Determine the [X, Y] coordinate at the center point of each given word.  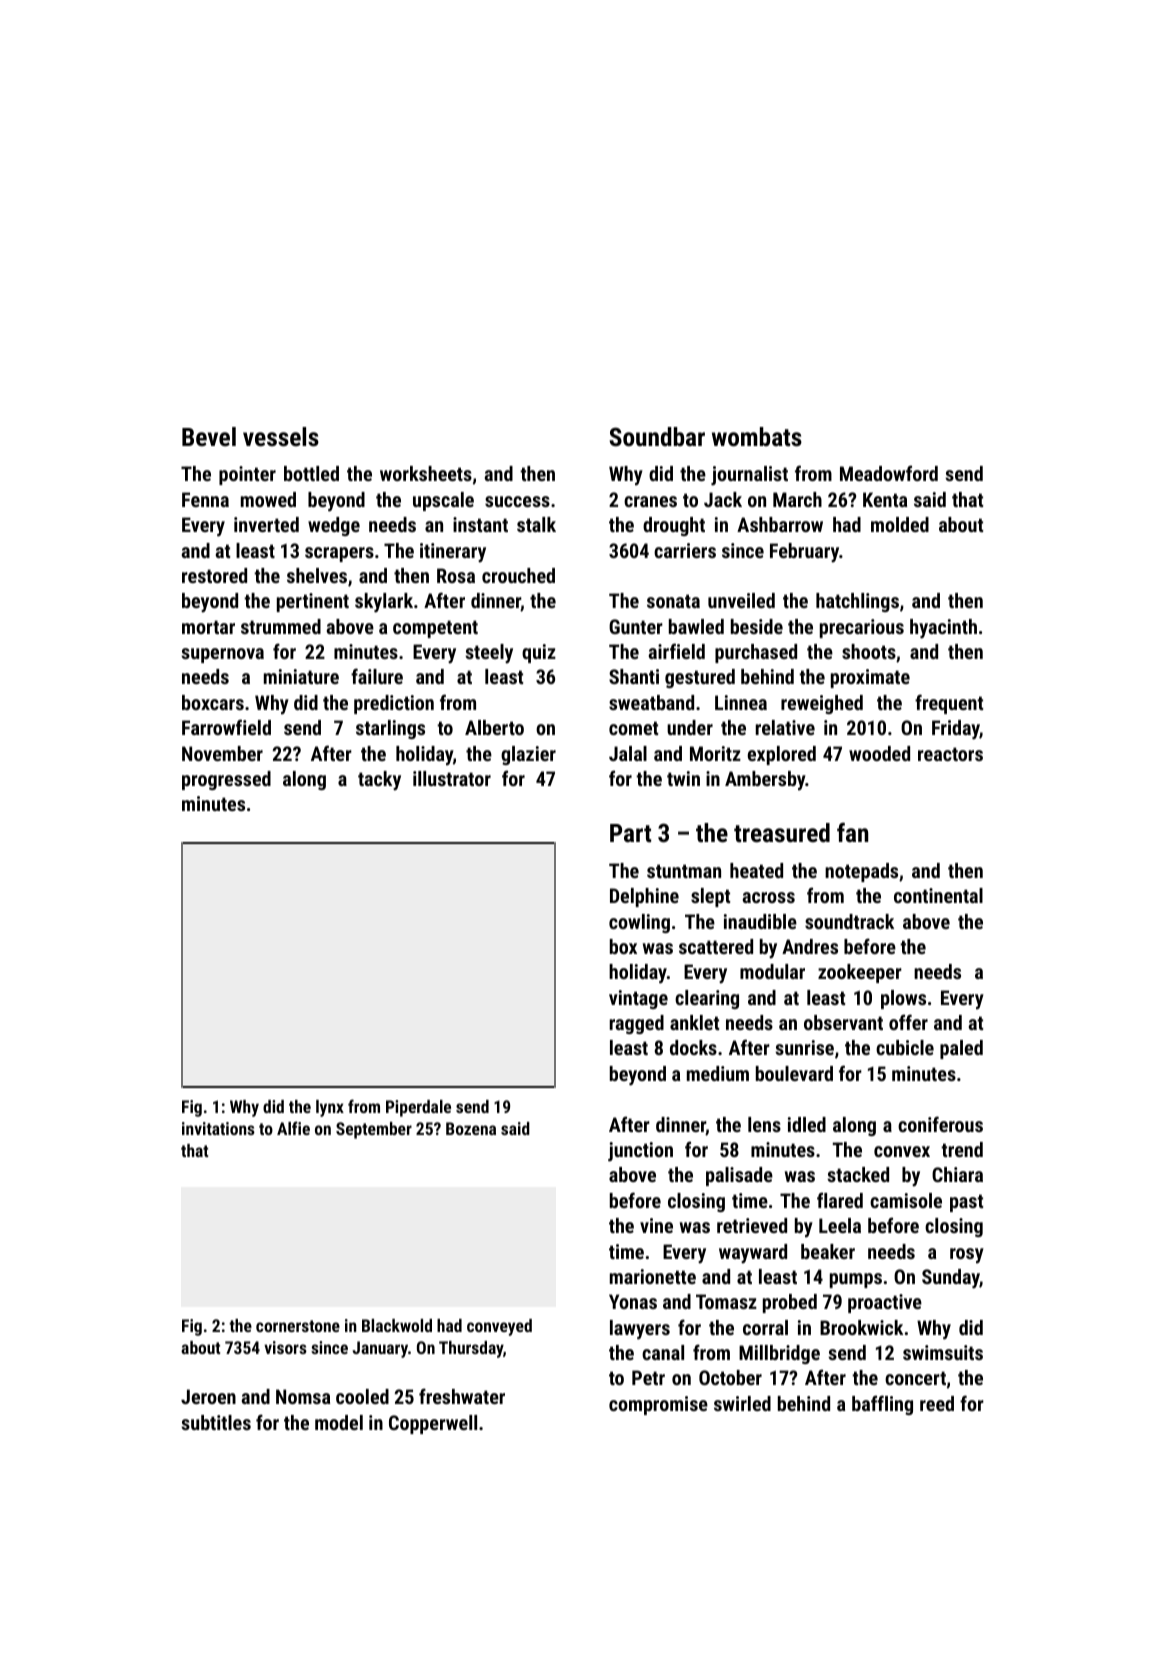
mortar [208, 627]
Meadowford [889, 473]
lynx [330, 1108]
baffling [882, 1405]
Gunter [636, 626]
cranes [650, 501]
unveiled [741, 600]
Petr [648, 1377]
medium [718, 1073]
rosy [967, 1256]
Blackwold [397, 1325]
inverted [266, 524]
